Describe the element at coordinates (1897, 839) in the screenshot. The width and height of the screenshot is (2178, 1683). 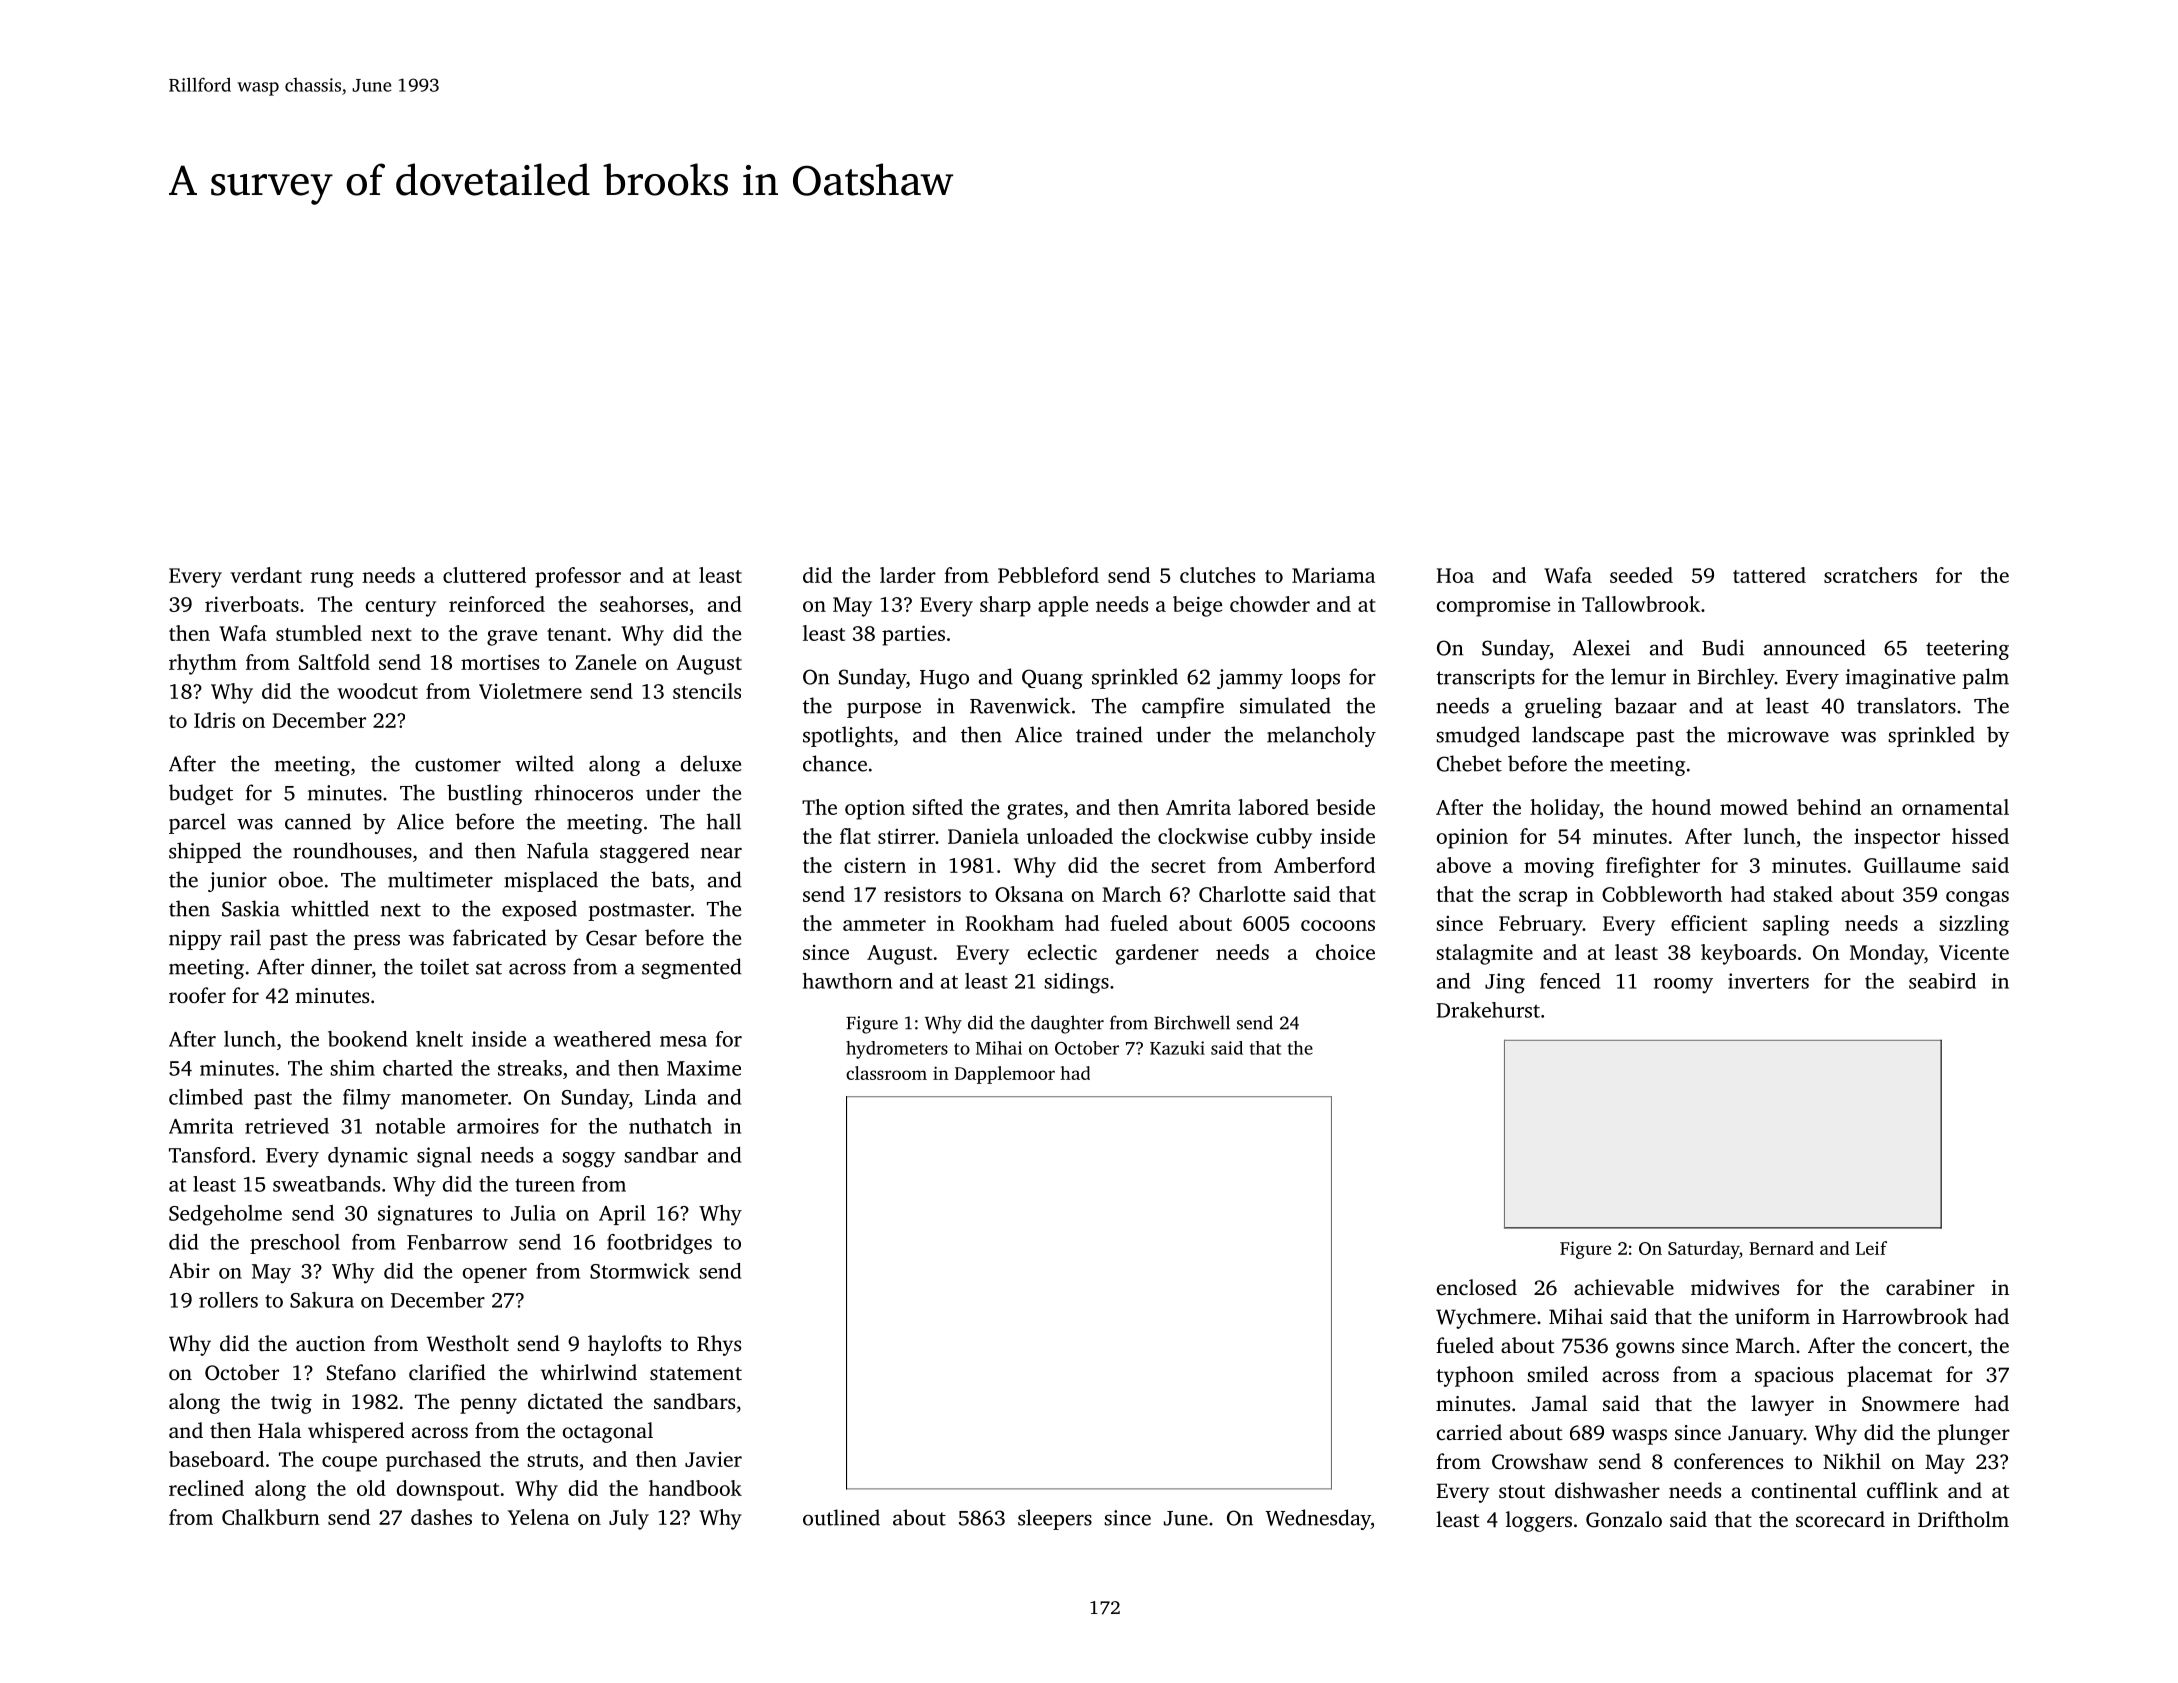
I see `inspector` at that location.
